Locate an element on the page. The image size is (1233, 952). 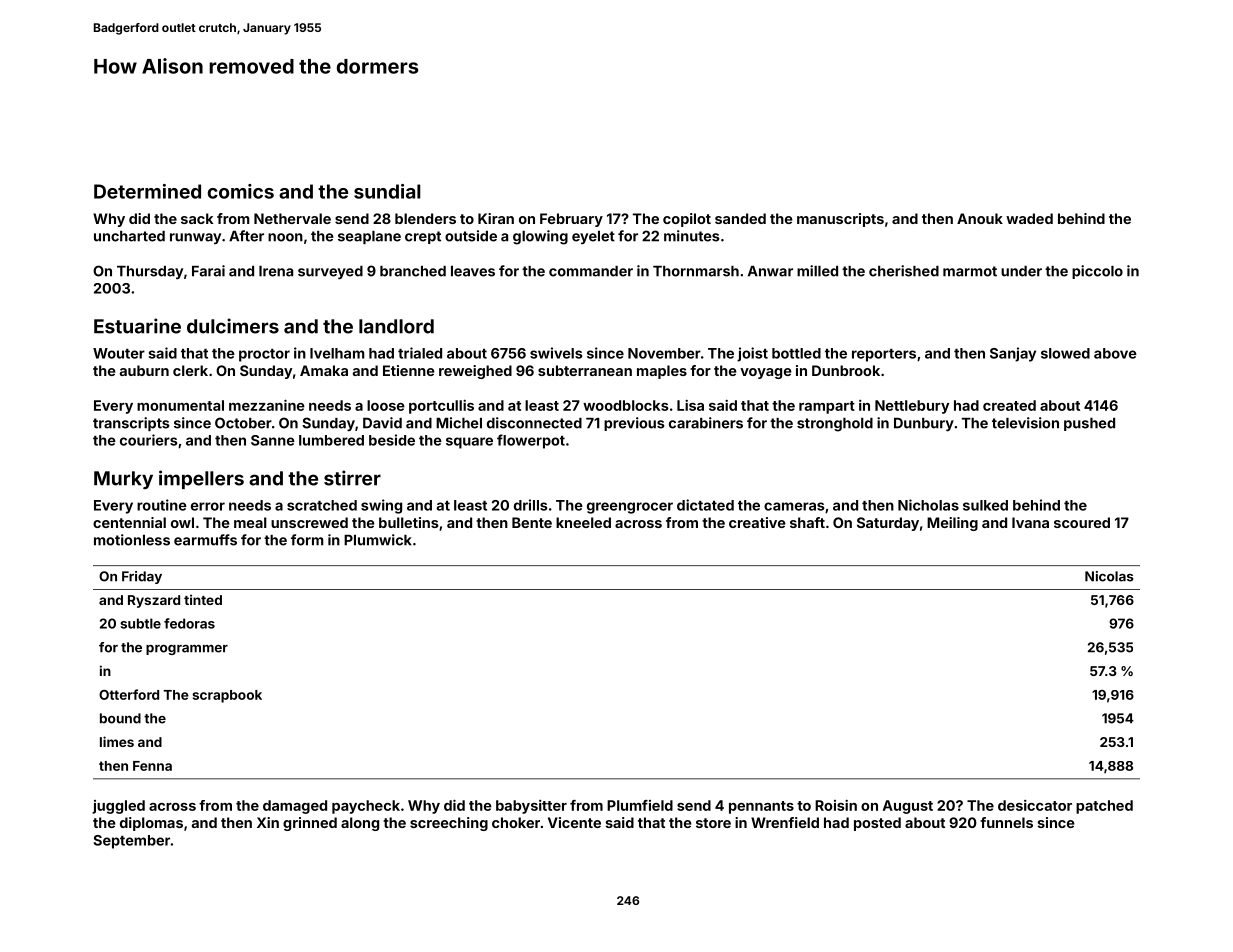
funnels is located at coordinates (1006, 822).
